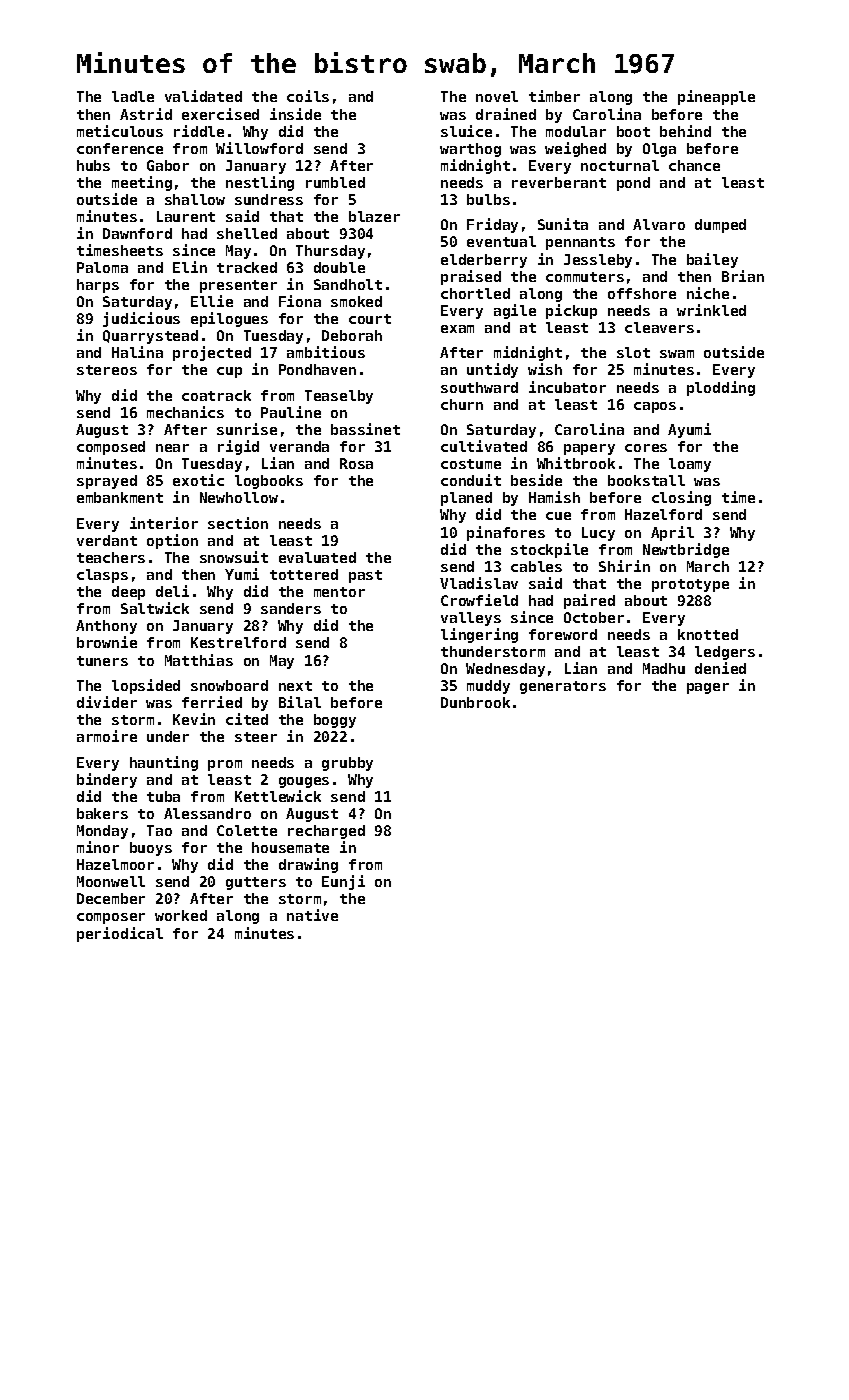 This image has width=849, height=1400. Describe the element at coordinates (554, 96) in the image. I see `timber` at that location.
